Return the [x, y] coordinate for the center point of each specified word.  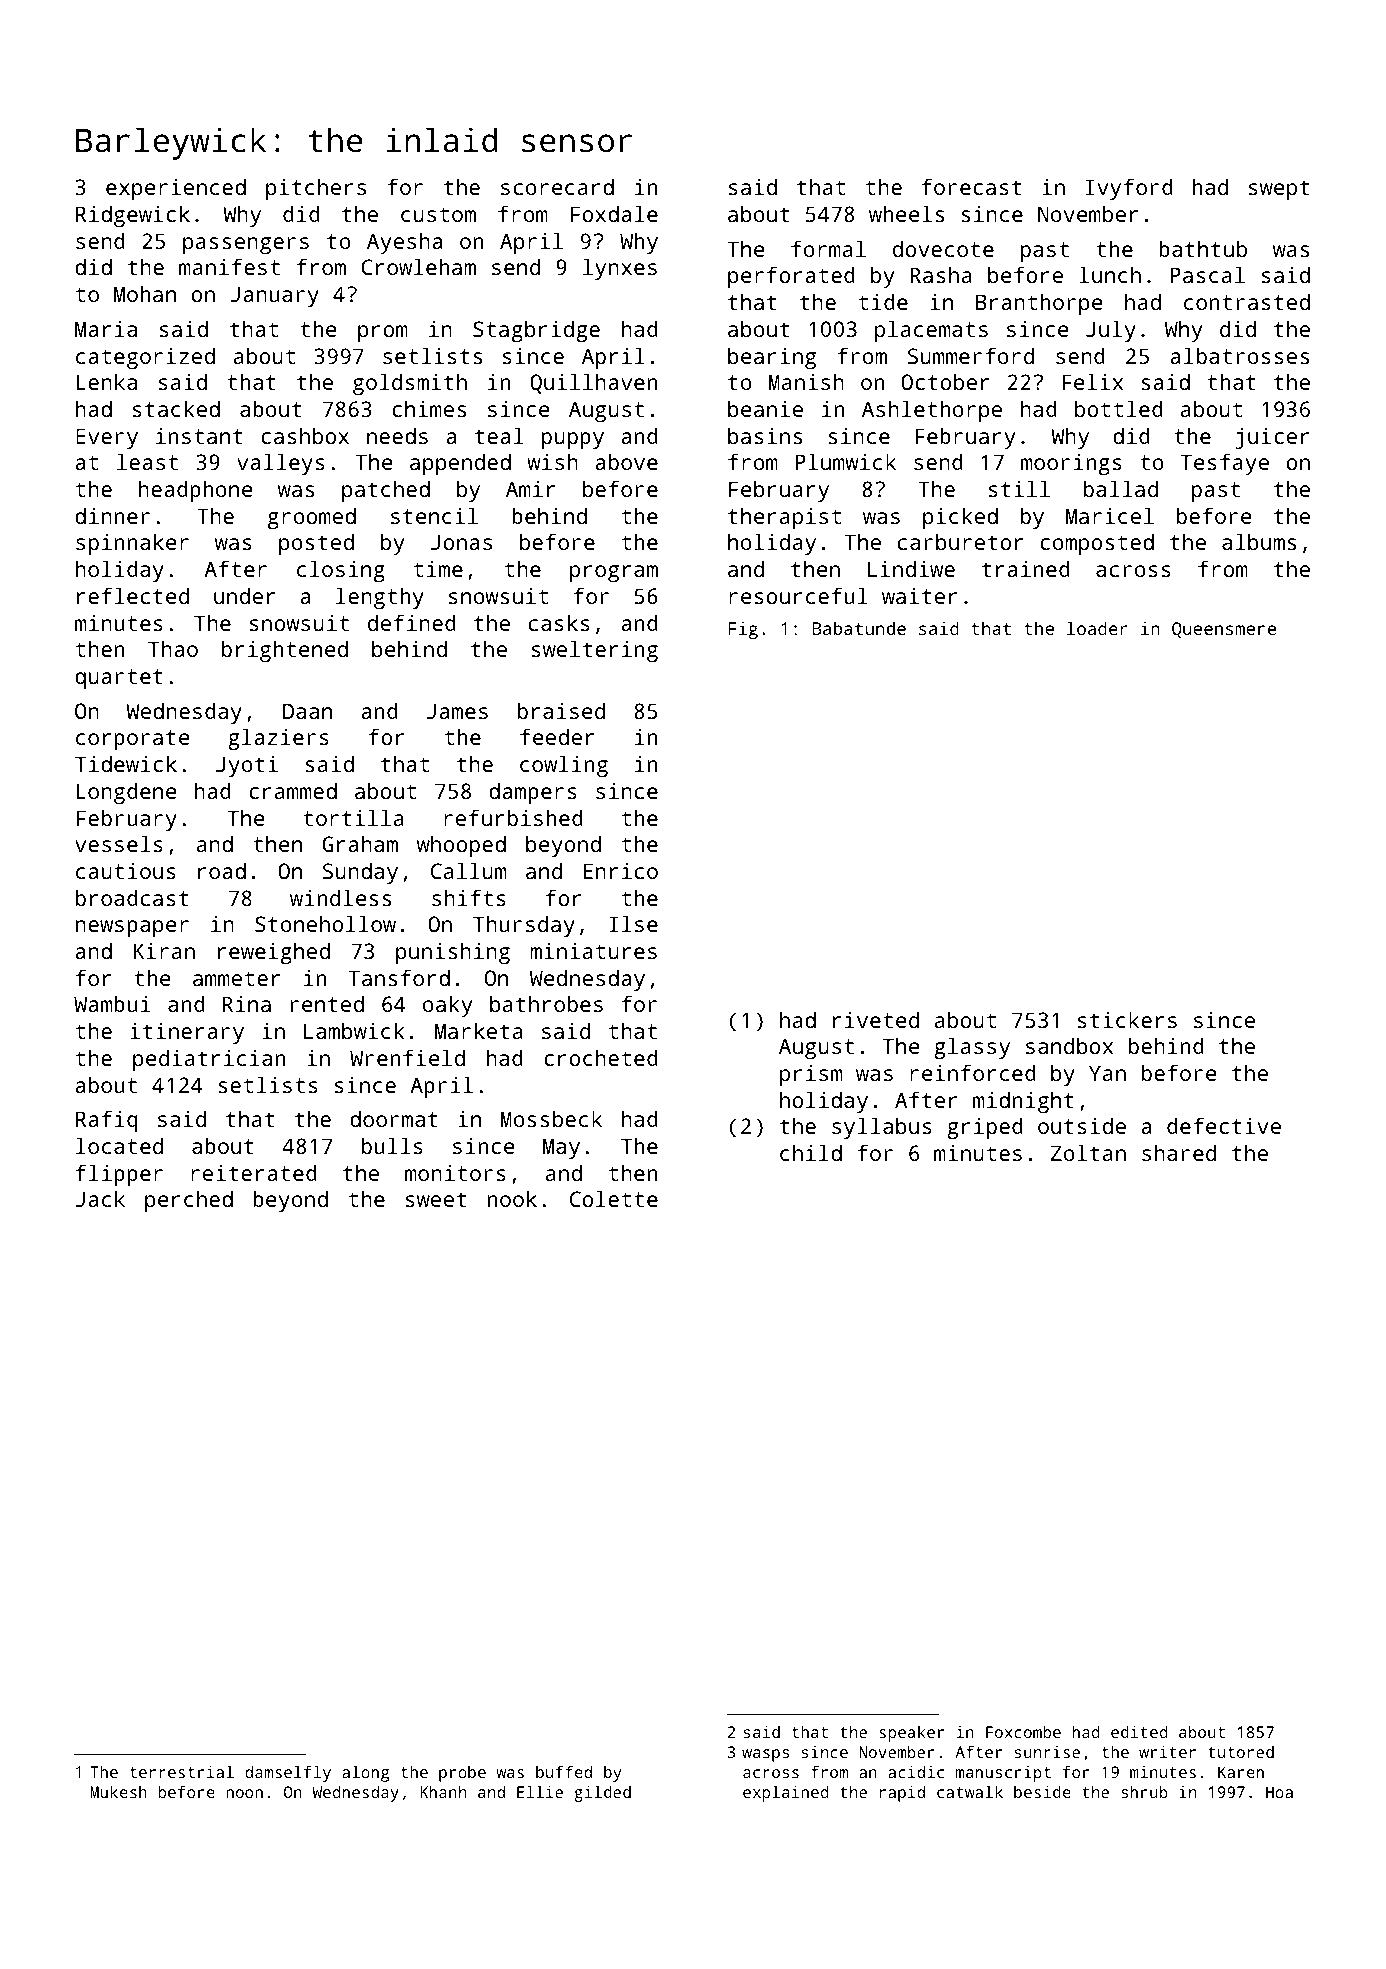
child [811, 1152]
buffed [564, 1771]
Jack [100, 1198]
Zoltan [1088, 1152]
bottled [1119, 408]
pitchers [316, 189]
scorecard [557, 186]
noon [244, 1793]
